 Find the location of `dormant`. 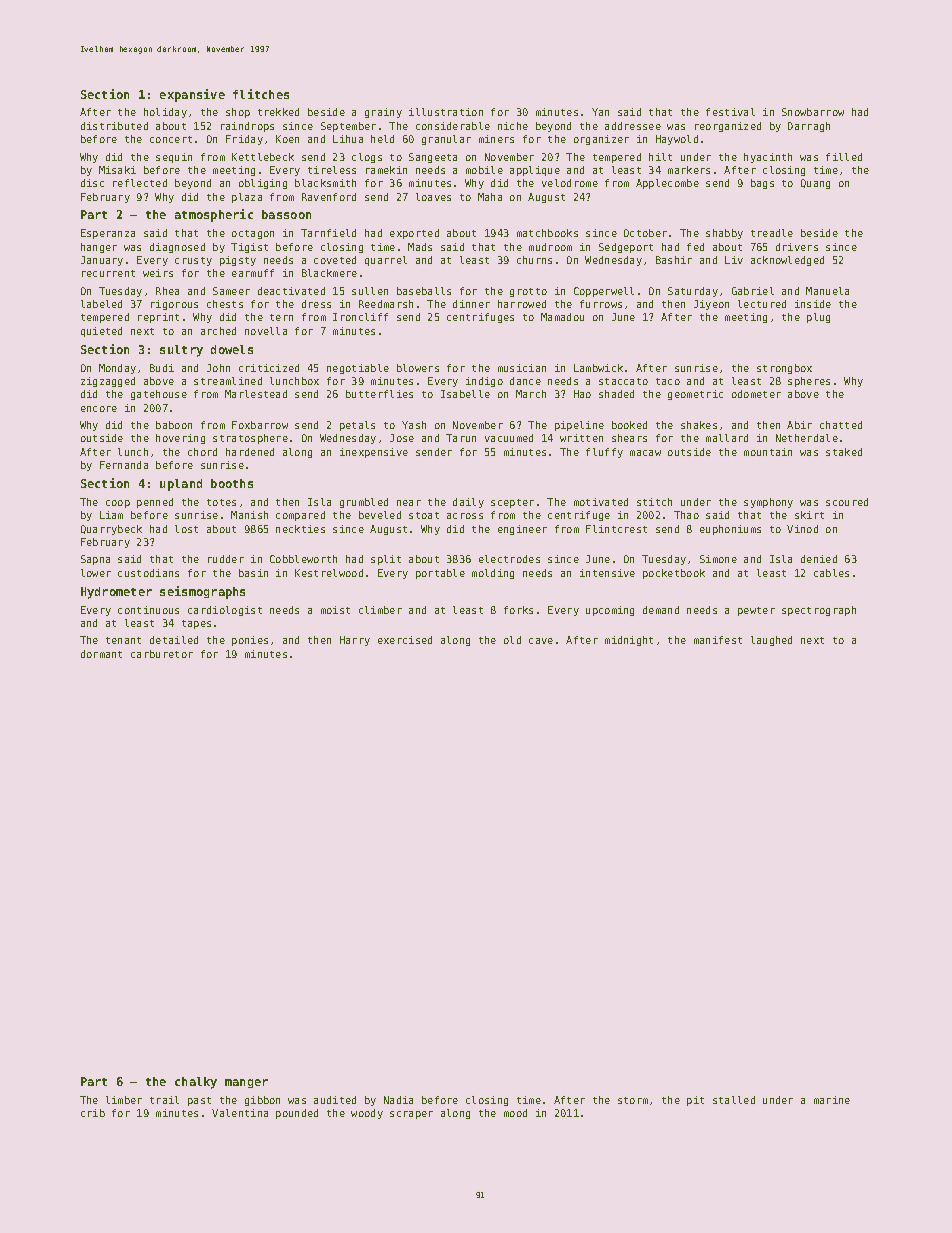

dormant is located at coordinates (101, 654).
